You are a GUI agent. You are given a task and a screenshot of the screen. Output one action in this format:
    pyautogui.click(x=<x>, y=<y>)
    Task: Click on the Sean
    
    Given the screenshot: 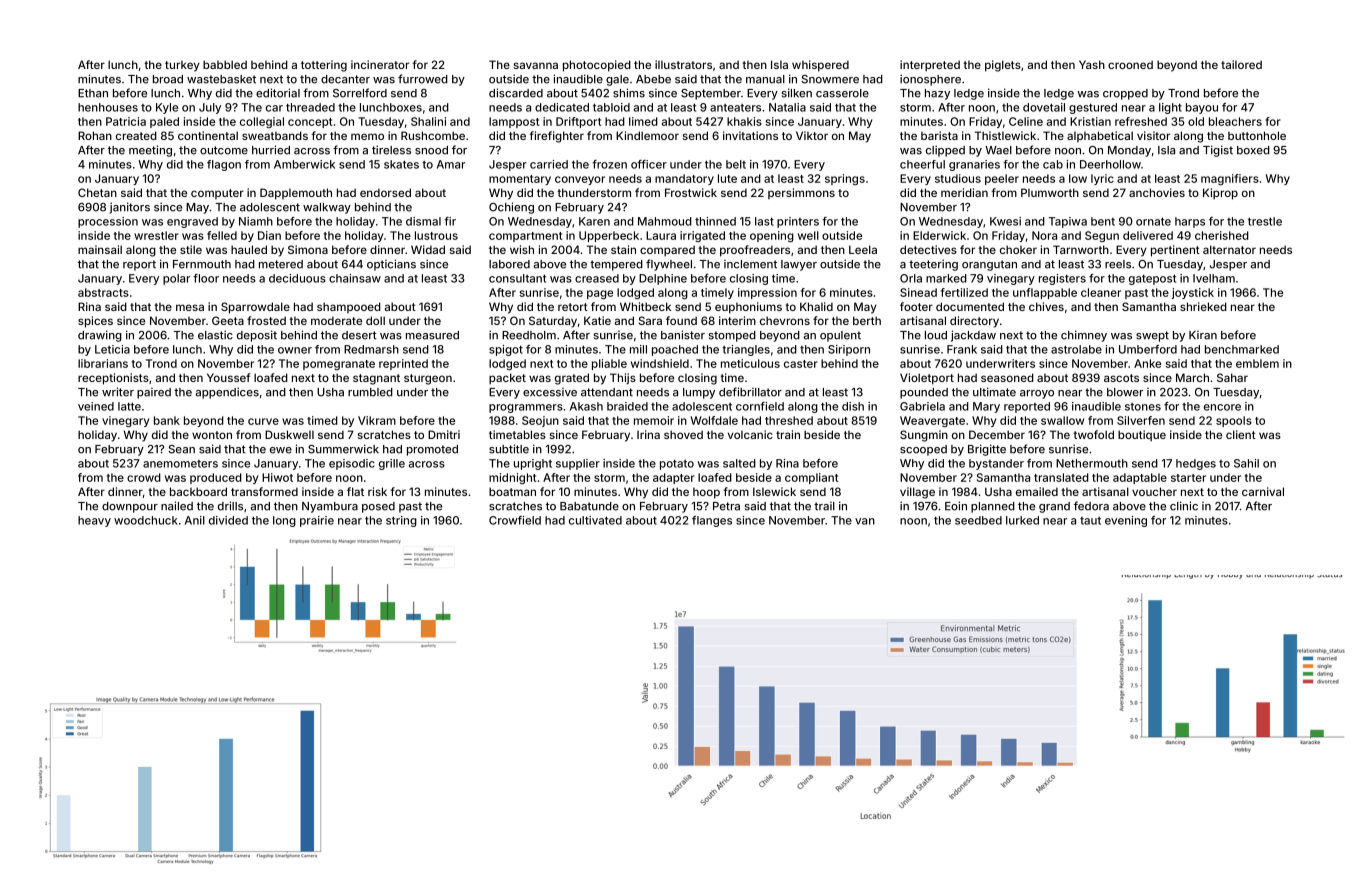 What is the action you would take?
    pyautogui.click(x=181, y=449)
